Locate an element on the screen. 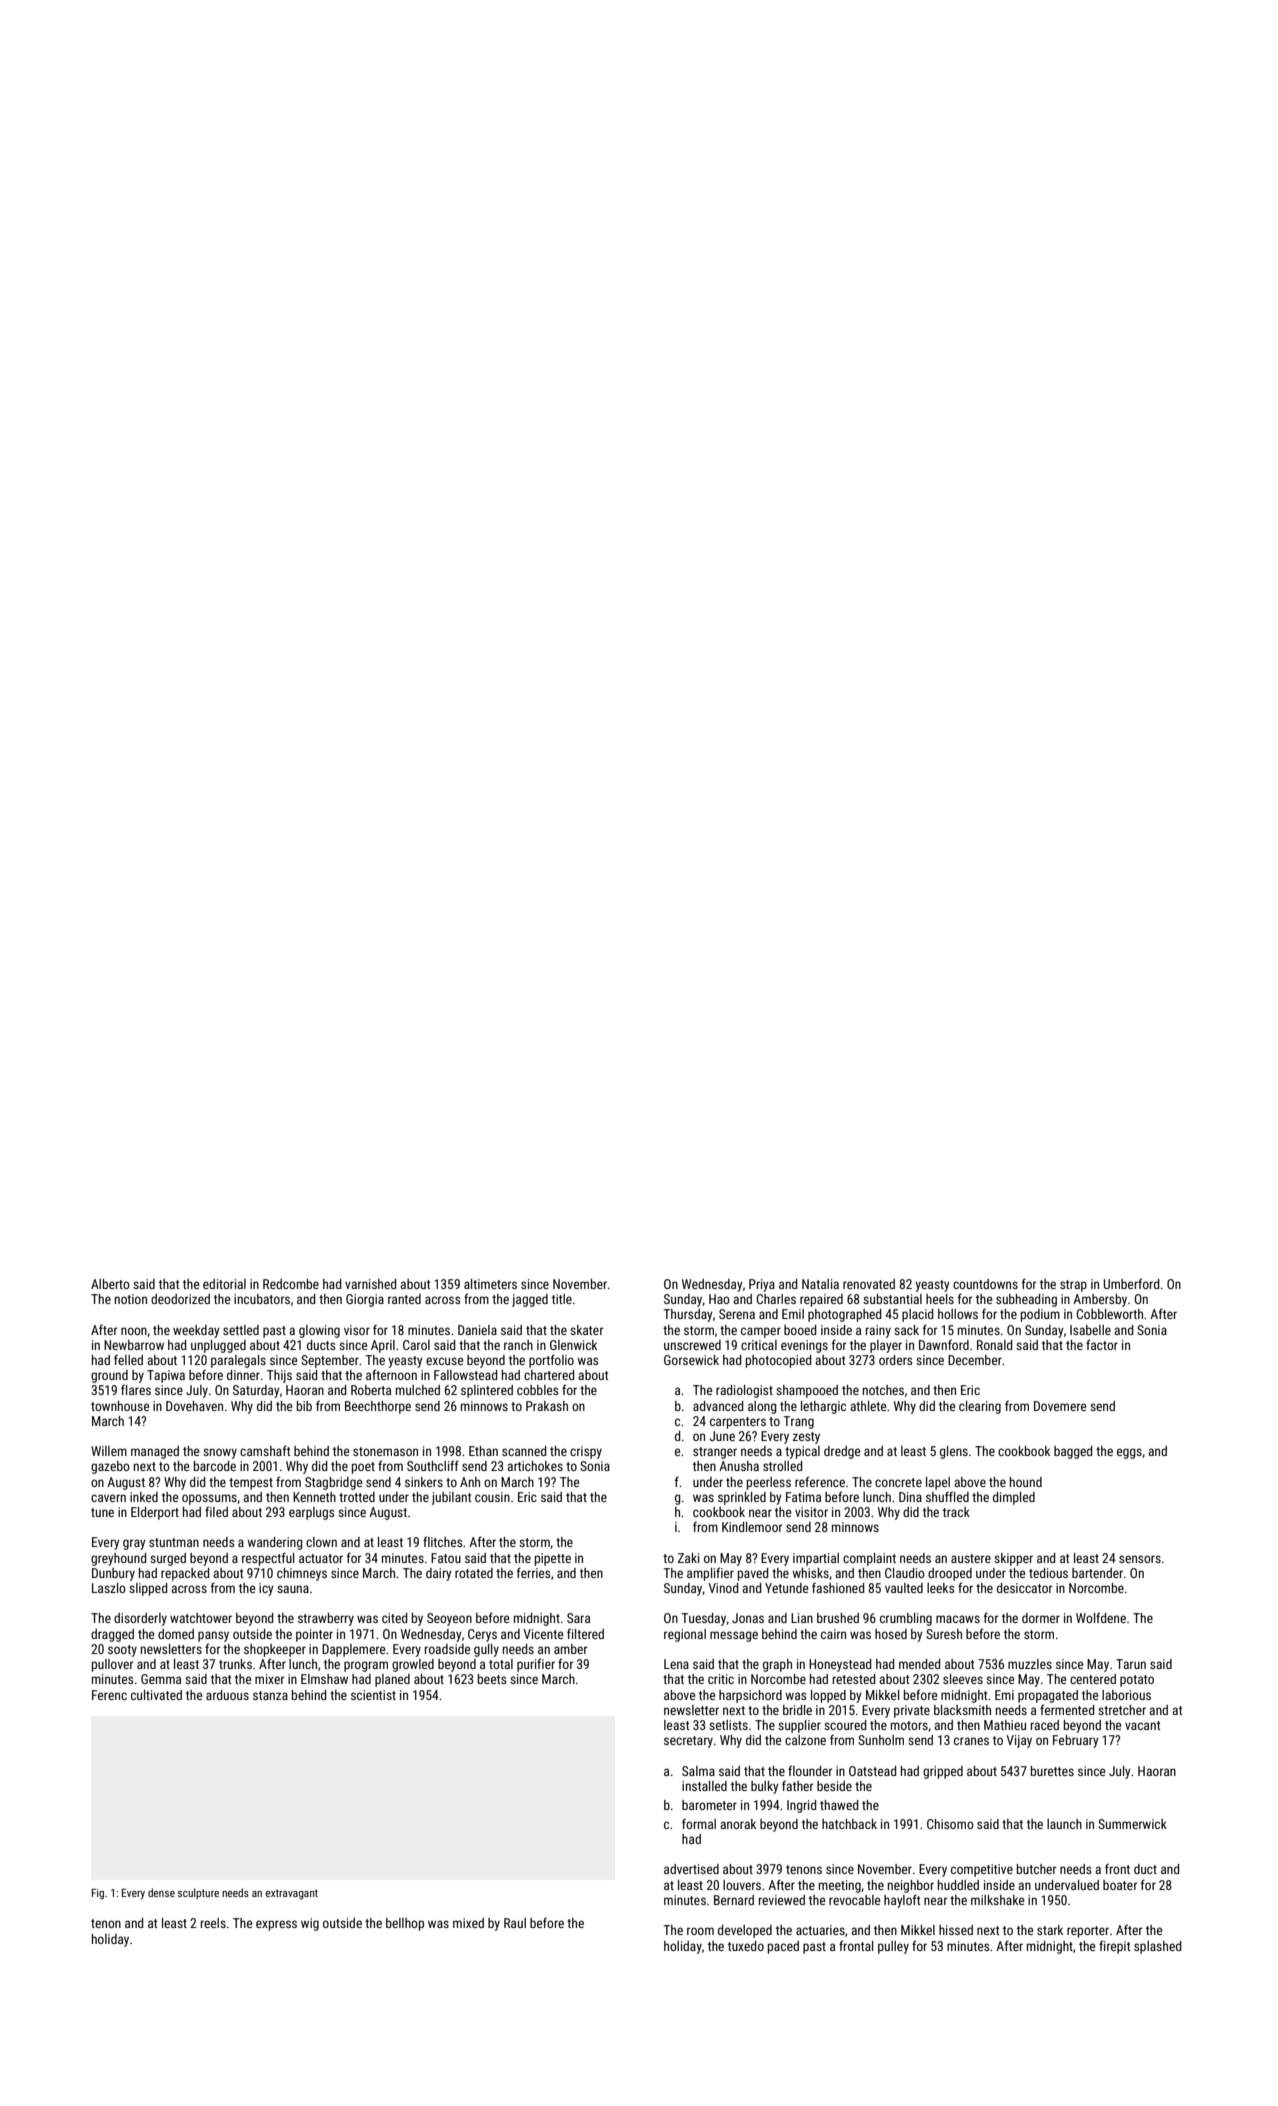 Image resolution: width=1278 pixels, height=2106 pixels. mixed is located at coordinates (468, 1923).
